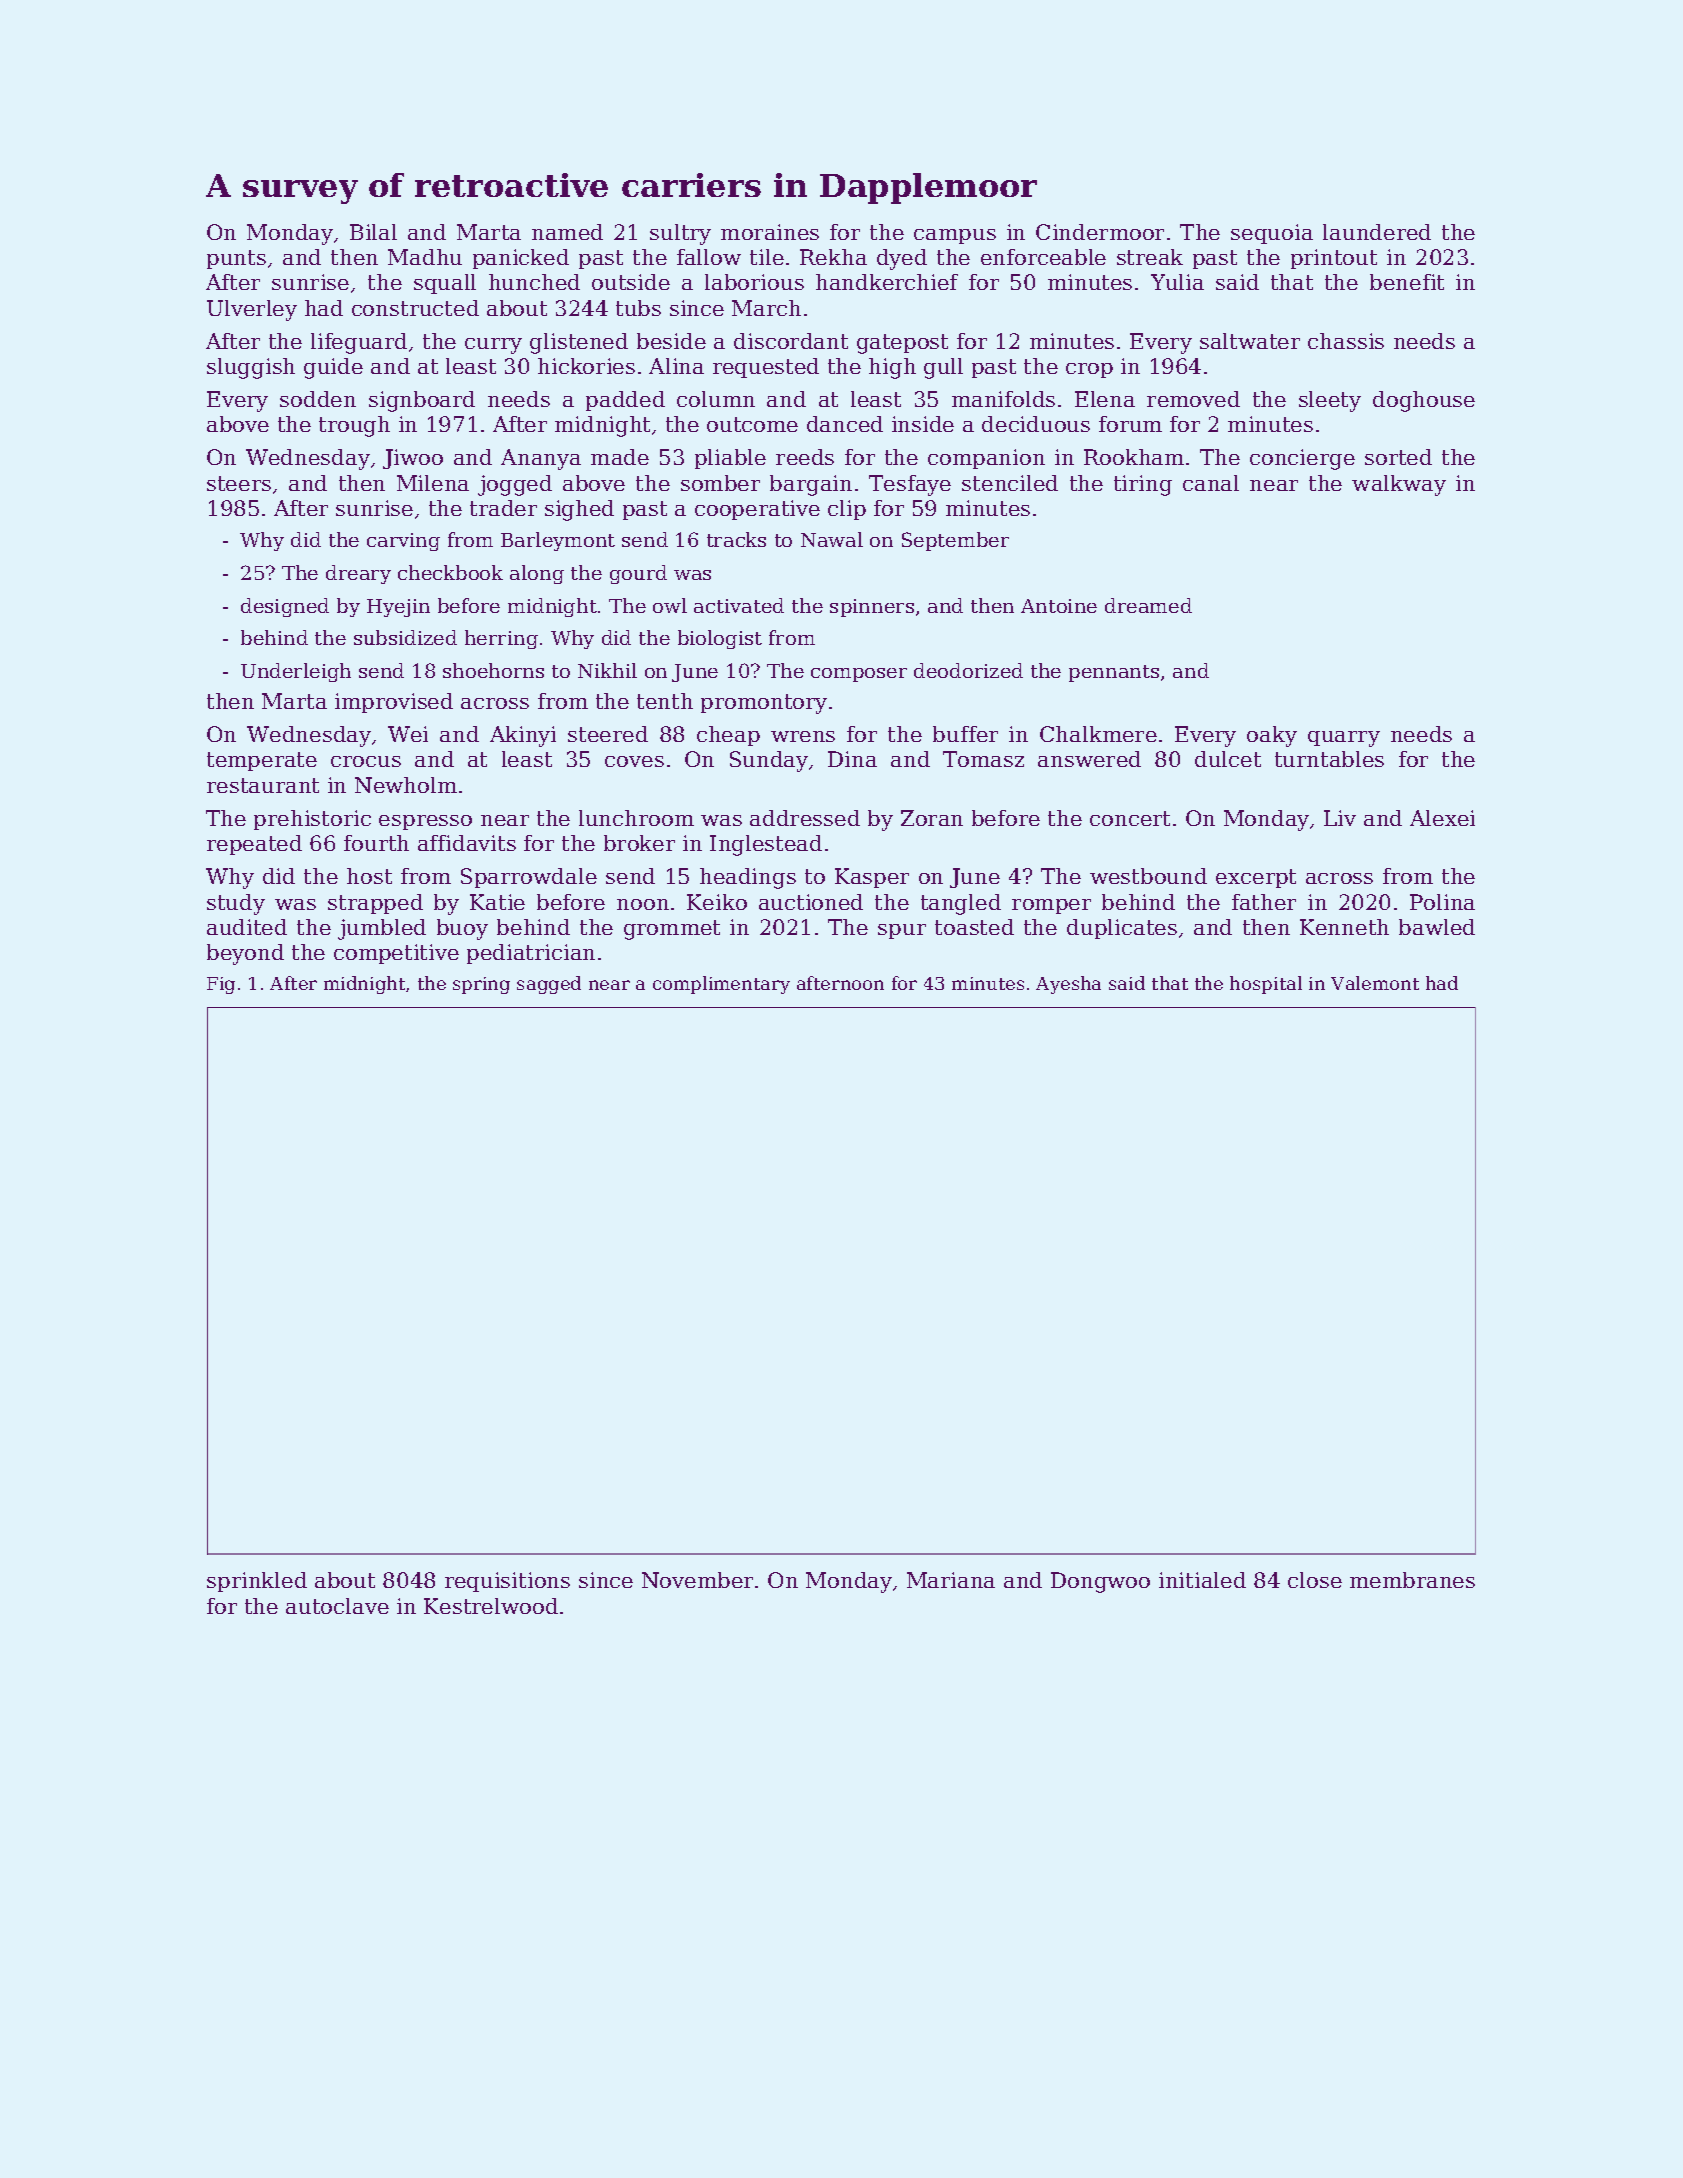 Image resolution: width=1683 pixels, height=2178 pixels. What do you see at coordinates (721, 985) in the document?
I see `complimentary` at bounding box center [721, 985].
